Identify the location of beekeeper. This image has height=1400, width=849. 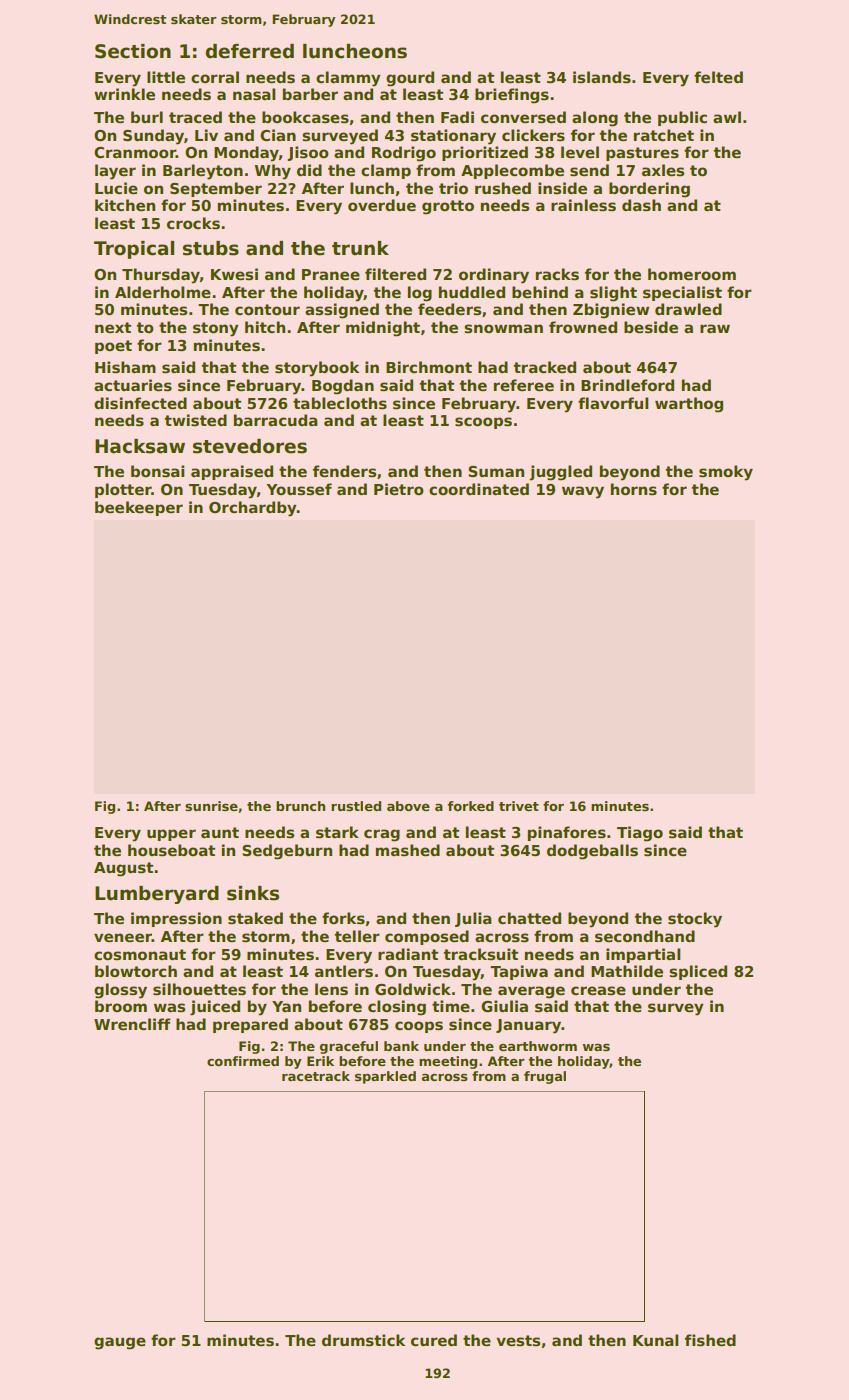
(139, 508).
